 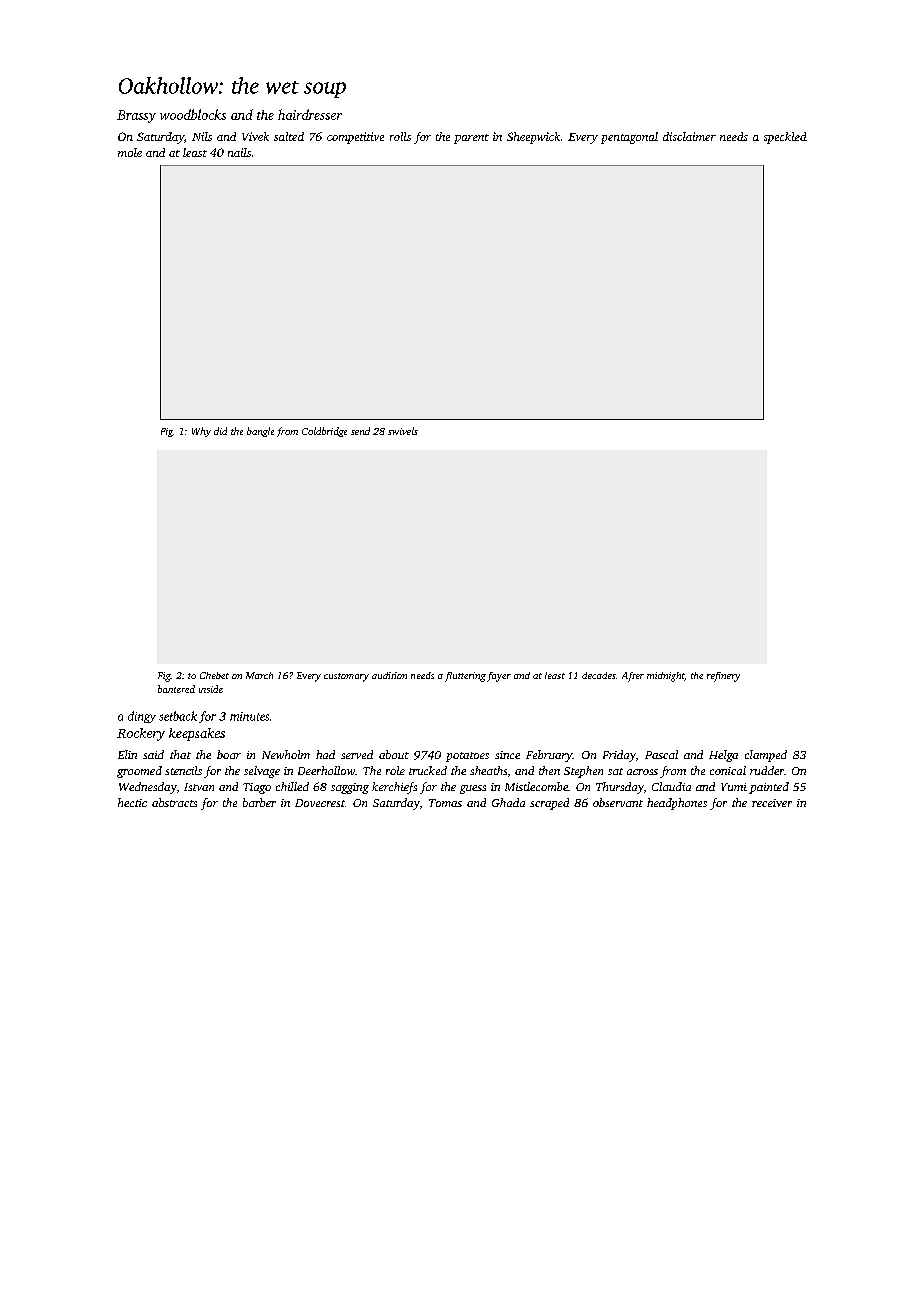 What do you see at coordinates (507, 755) in the document?
I see `since` at bounding box center [507, 755].
